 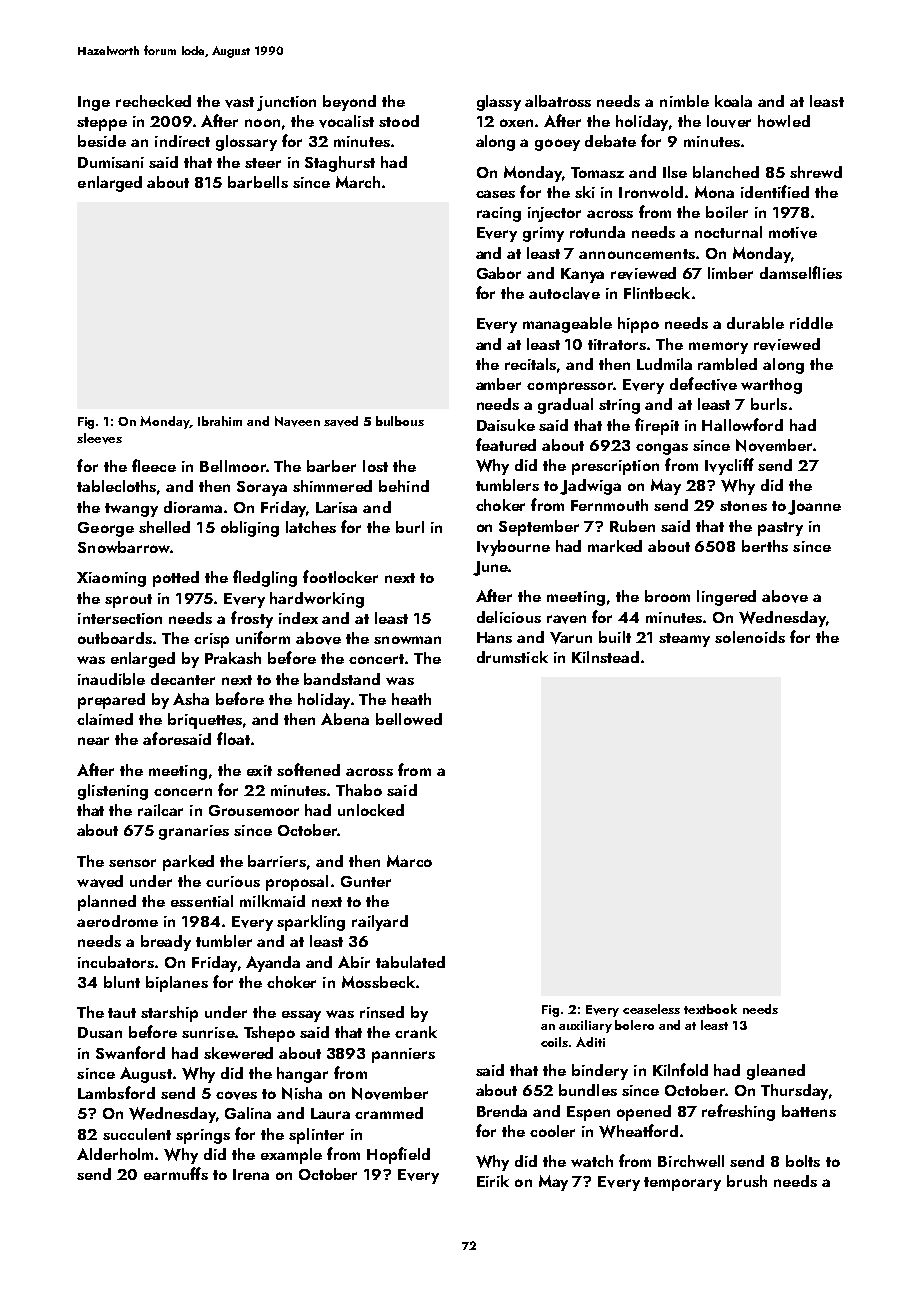 I want to click on rambled, so click(x=727, y=364).
